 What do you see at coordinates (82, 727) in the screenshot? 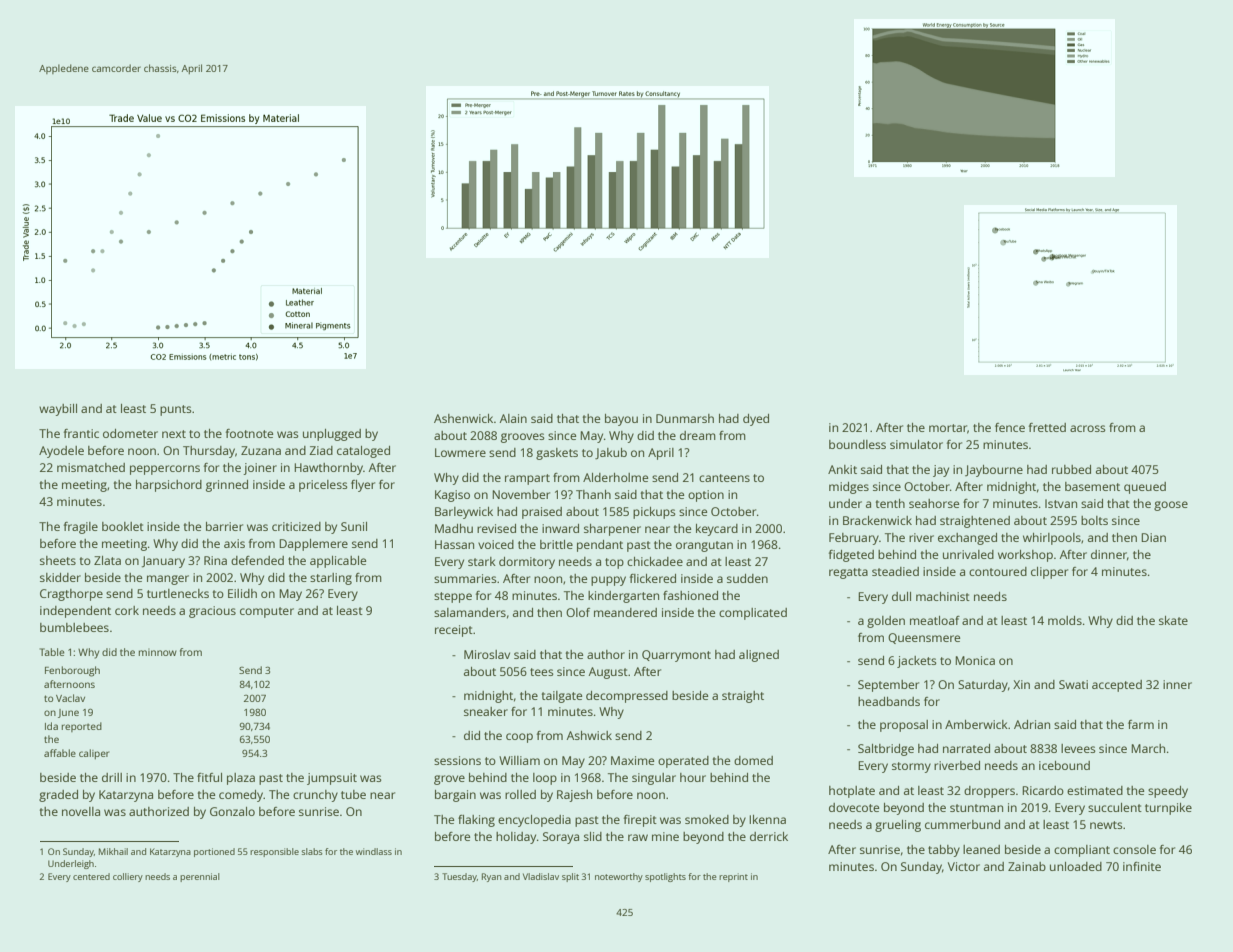
I see `reported` at bounding box center [82, 727].
